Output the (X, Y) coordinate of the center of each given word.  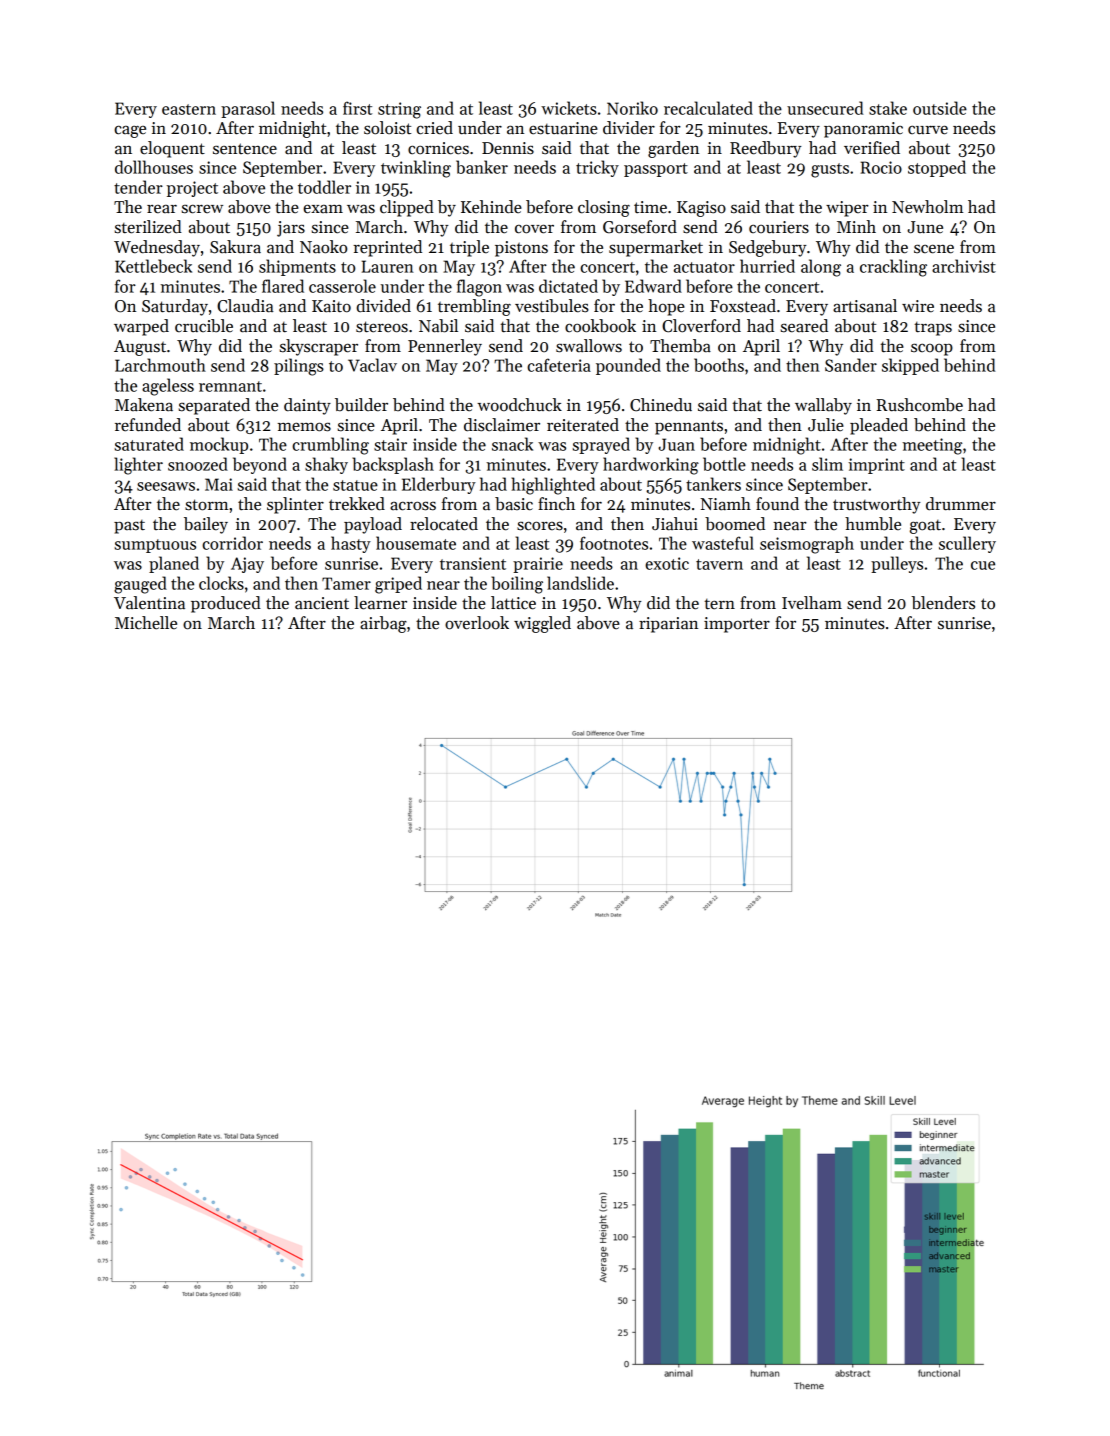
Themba (680, 346)
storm (206, 505)
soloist (387, 128)
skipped (910, 366)
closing (604, 208)
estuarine (563, 128)
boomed (735, 524)
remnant (230, 386)
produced (226, 604)
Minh (856, 226)
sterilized (148, 227)
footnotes (614, 543)
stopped (937, 168)
